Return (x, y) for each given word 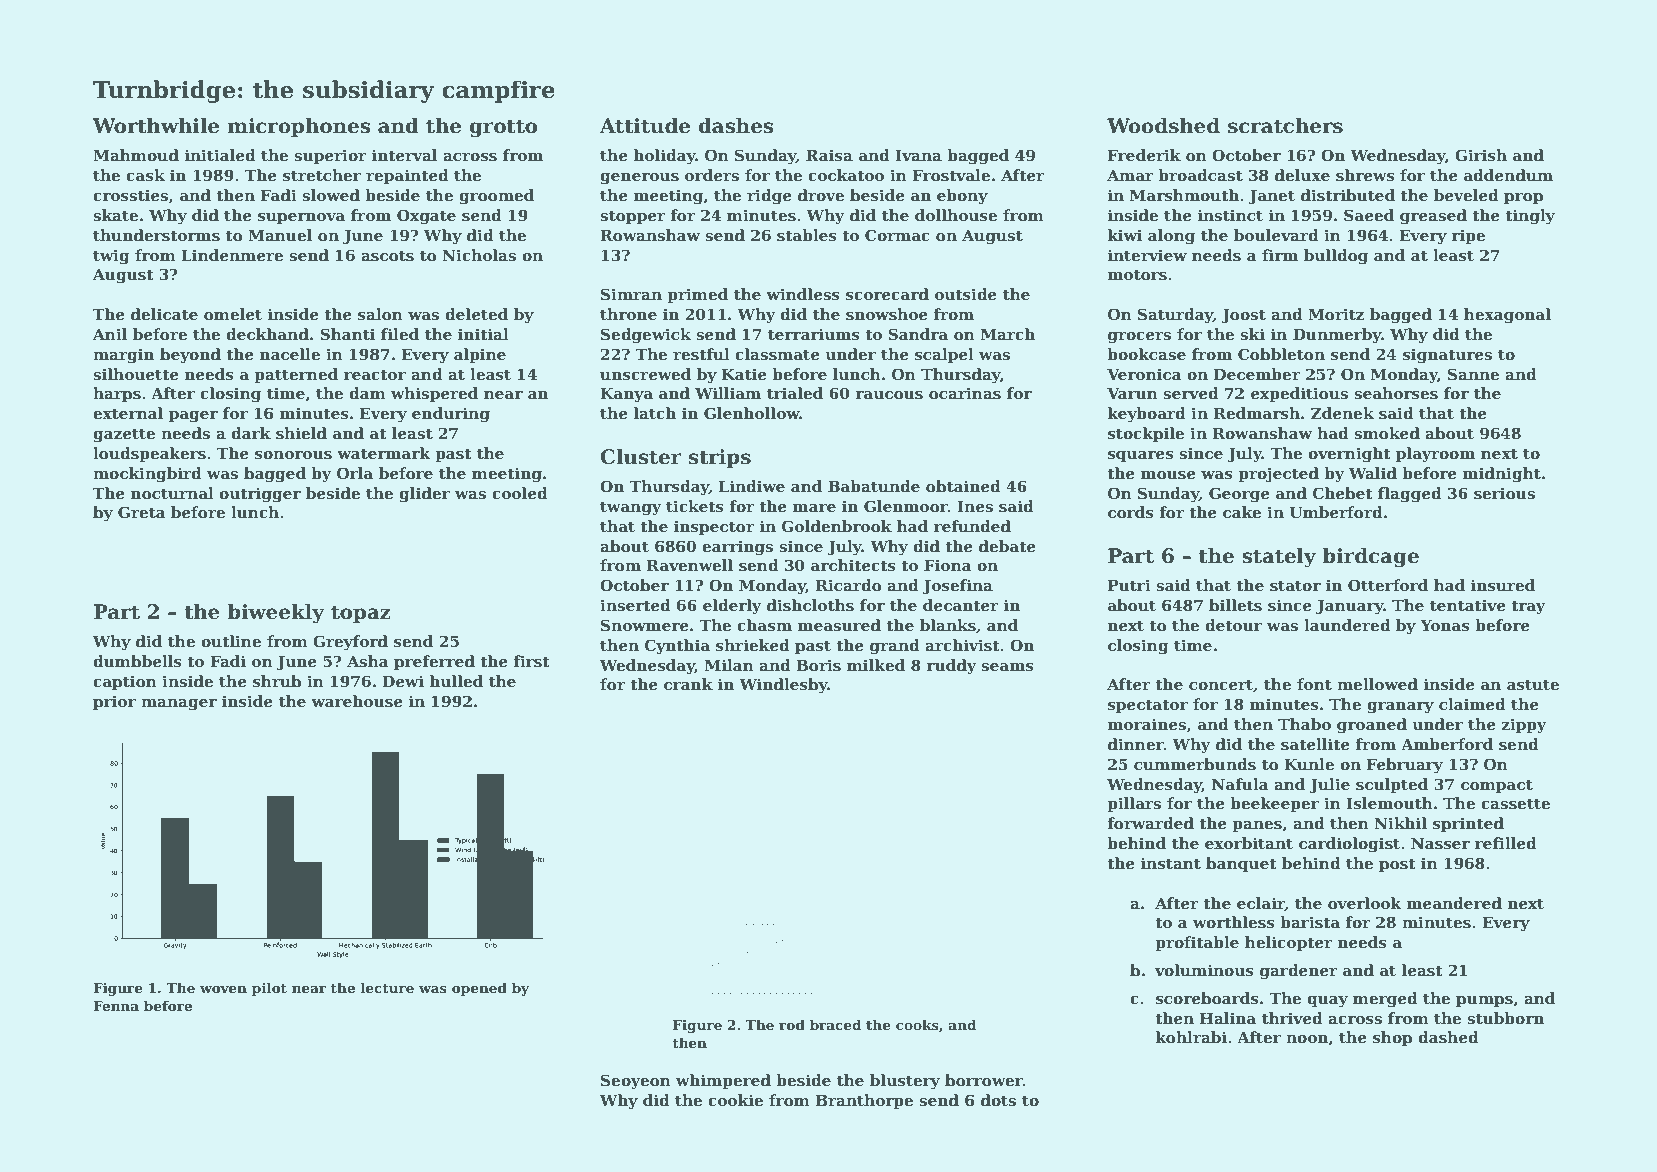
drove (821, 195)
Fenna (116, 1006)
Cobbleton (1281, 354)
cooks (917, 1024)
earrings (737, 548)
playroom (1435, 455)
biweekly (276, 614)
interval (404, 155)
